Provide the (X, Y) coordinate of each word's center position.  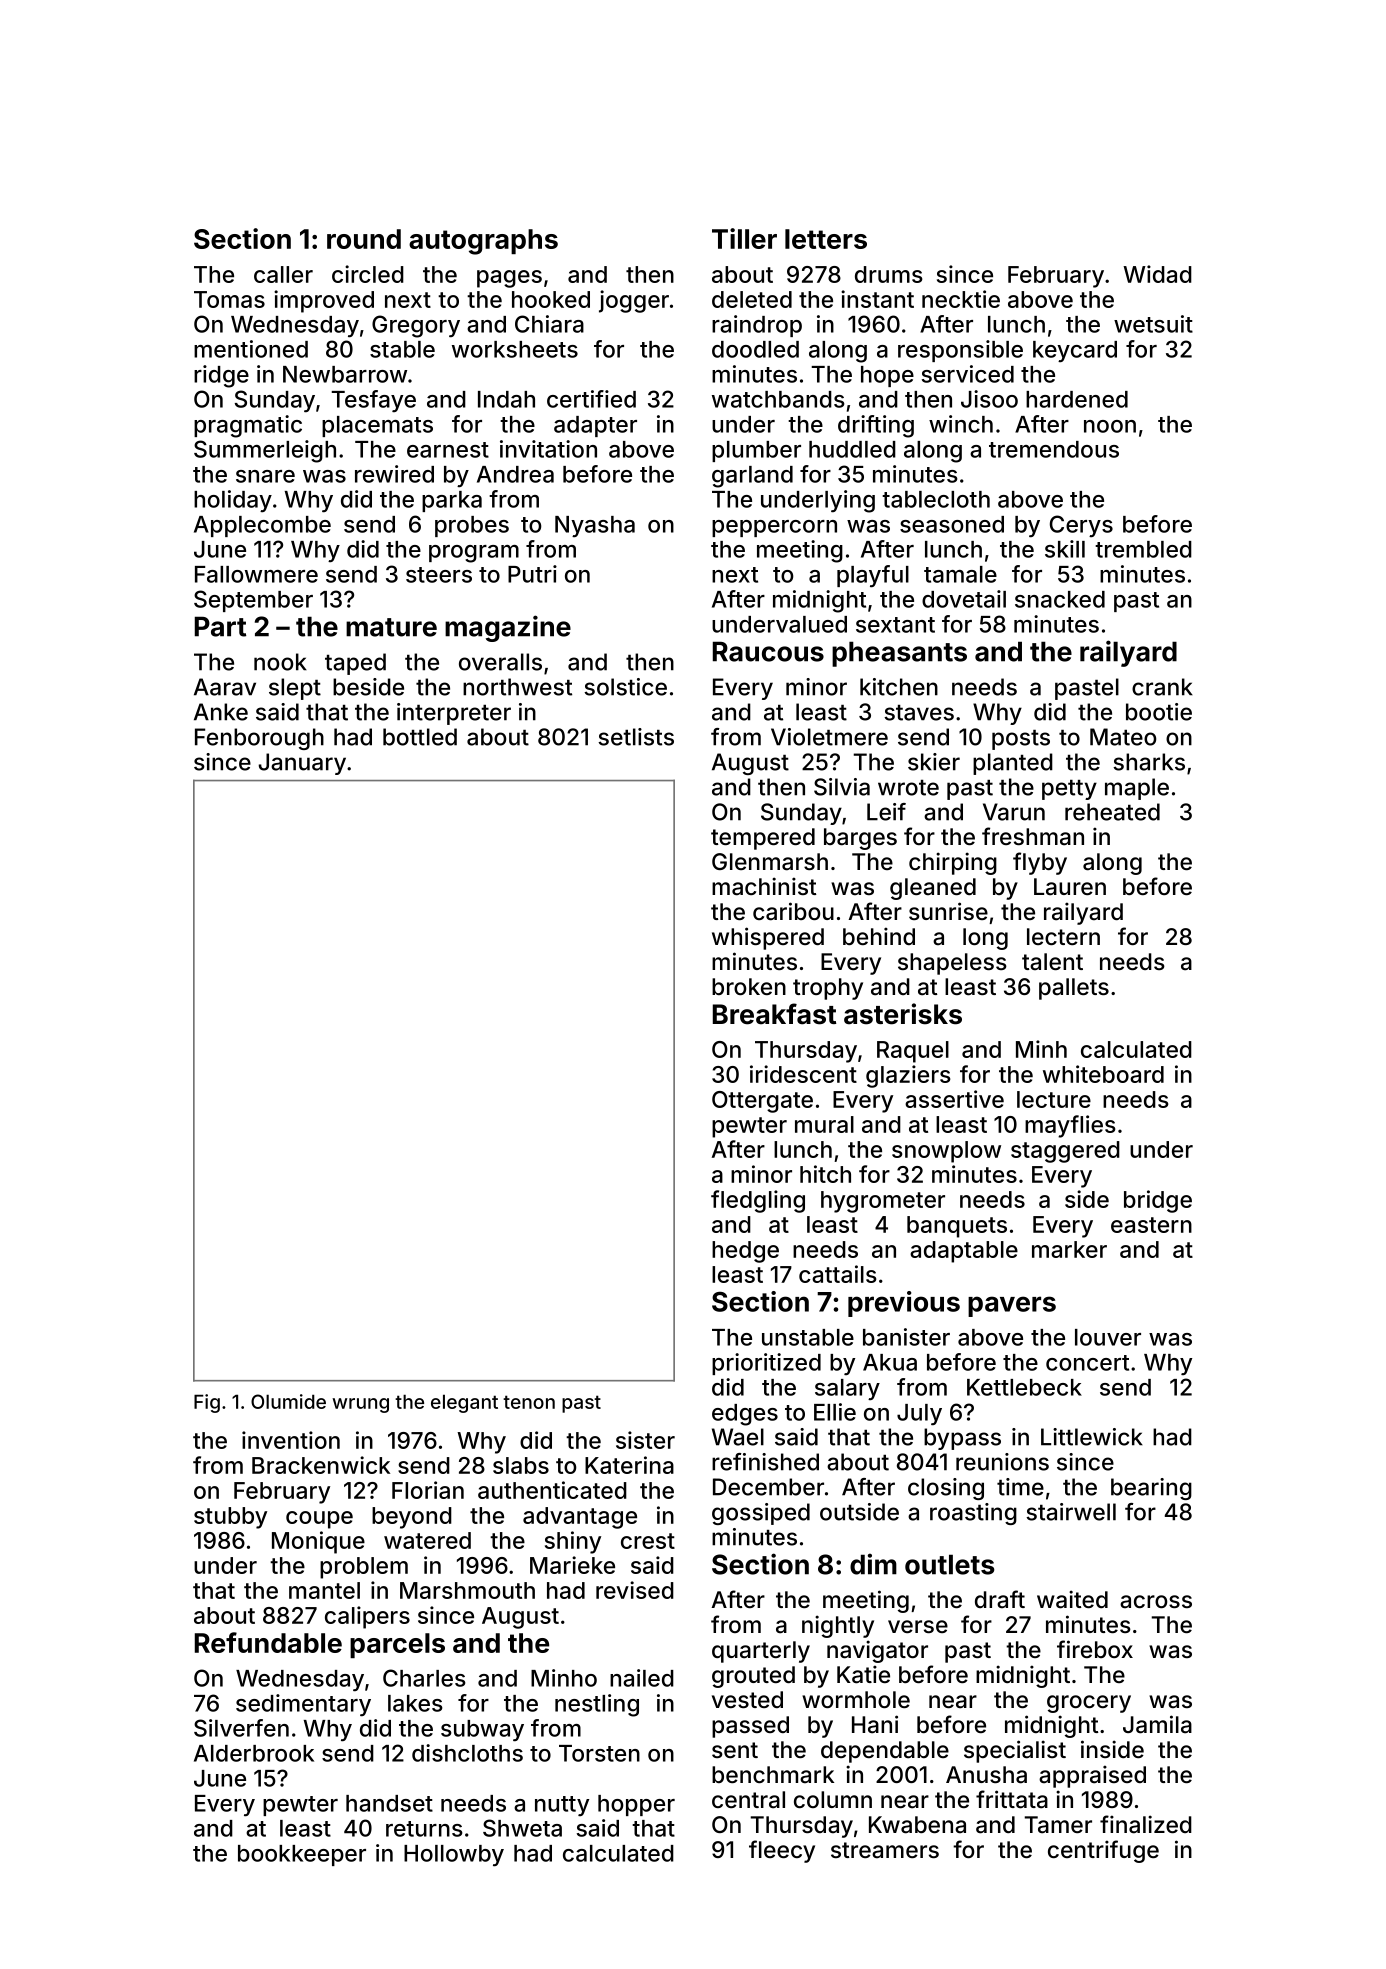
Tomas (229, 299)
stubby (230, 1518)
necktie (961, 299)
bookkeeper (302, 1855)
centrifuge (1103, 1851)
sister (645, 1440)
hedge (745, 1252)
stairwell (1071, 1512)
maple (1137, 789)
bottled (420, 737)
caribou (793, 911)
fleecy (782, 1851)
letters (826, 239)
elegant (464, 1403)
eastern (1151, 1225)
